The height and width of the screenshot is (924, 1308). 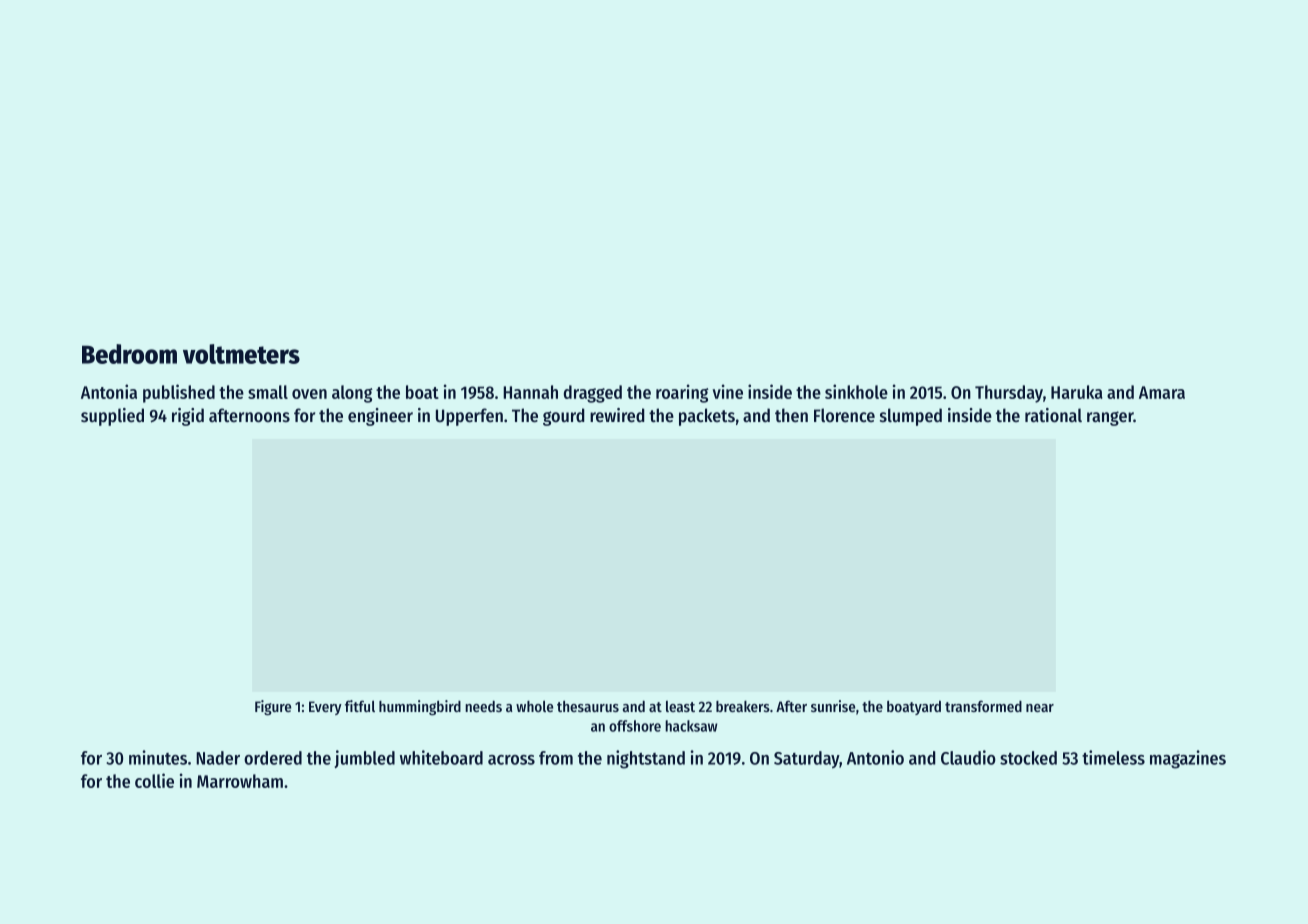 I want to click on vine, so click(x=728, y=391).
